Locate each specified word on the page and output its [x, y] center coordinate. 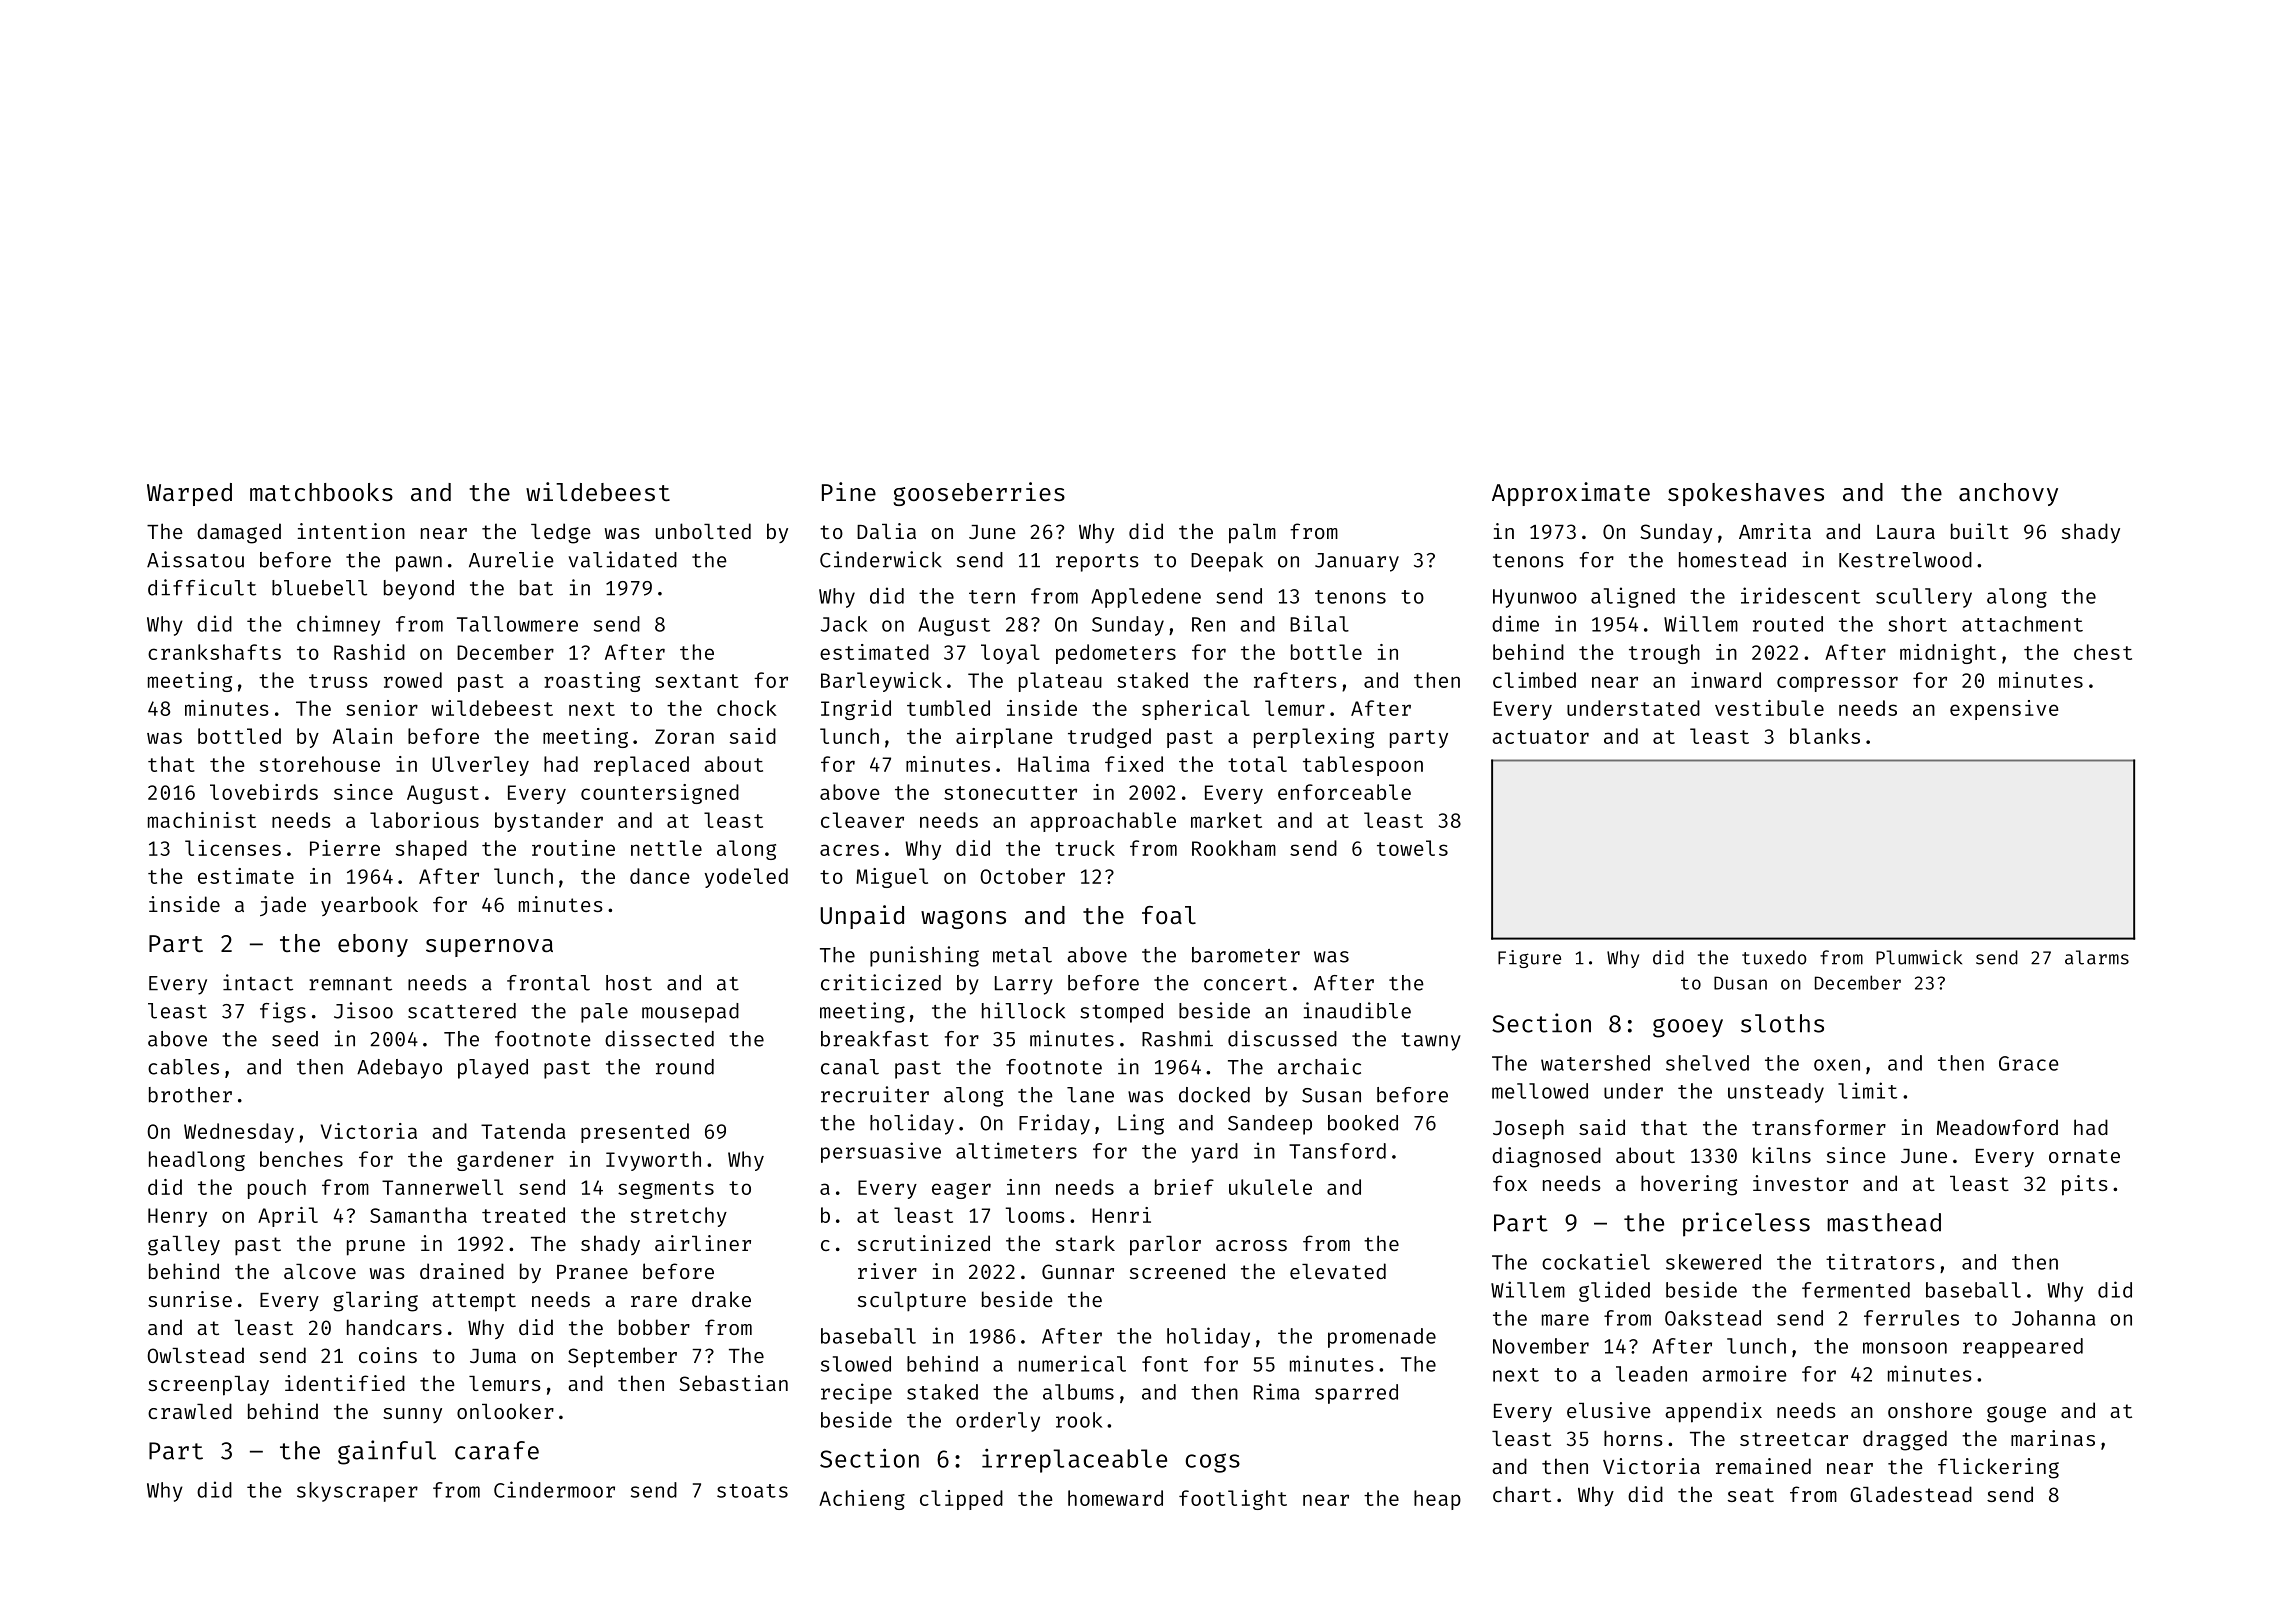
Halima [1053, 764]
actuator [1540, 737]
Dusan [1740, 983]
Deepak [1227, 562]
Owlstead [195, 1355]
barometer [1246, 955]
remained [1763, 1466]
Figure [1529, 959]
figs [283, 1012]
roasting [592, 682]
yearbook [369, 906]
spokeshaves [1746, 494]
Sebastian [733, 1383]
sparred [1356, 1394]
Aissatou [195, 559]
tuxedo [1774, 957]
